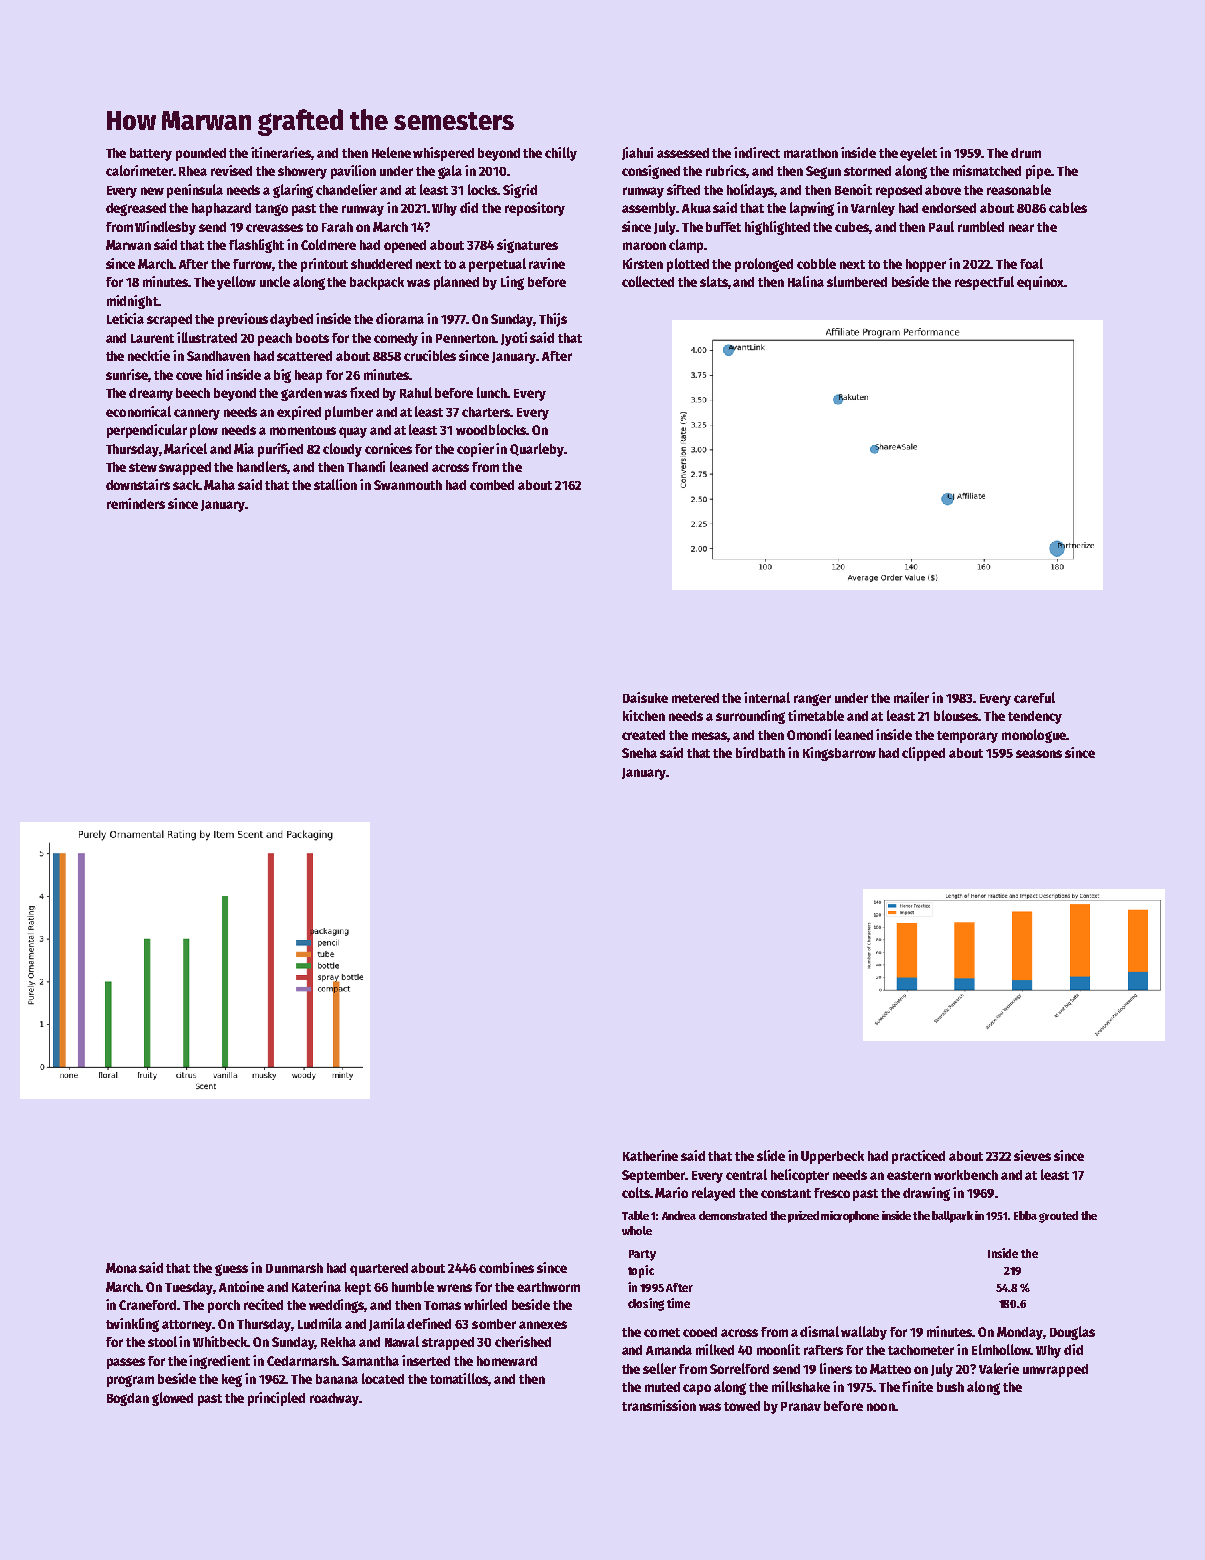 Image resolution: width=1205 pixels, height=1560 pixels. I want to click on Daisuke, so click(645, 697).
